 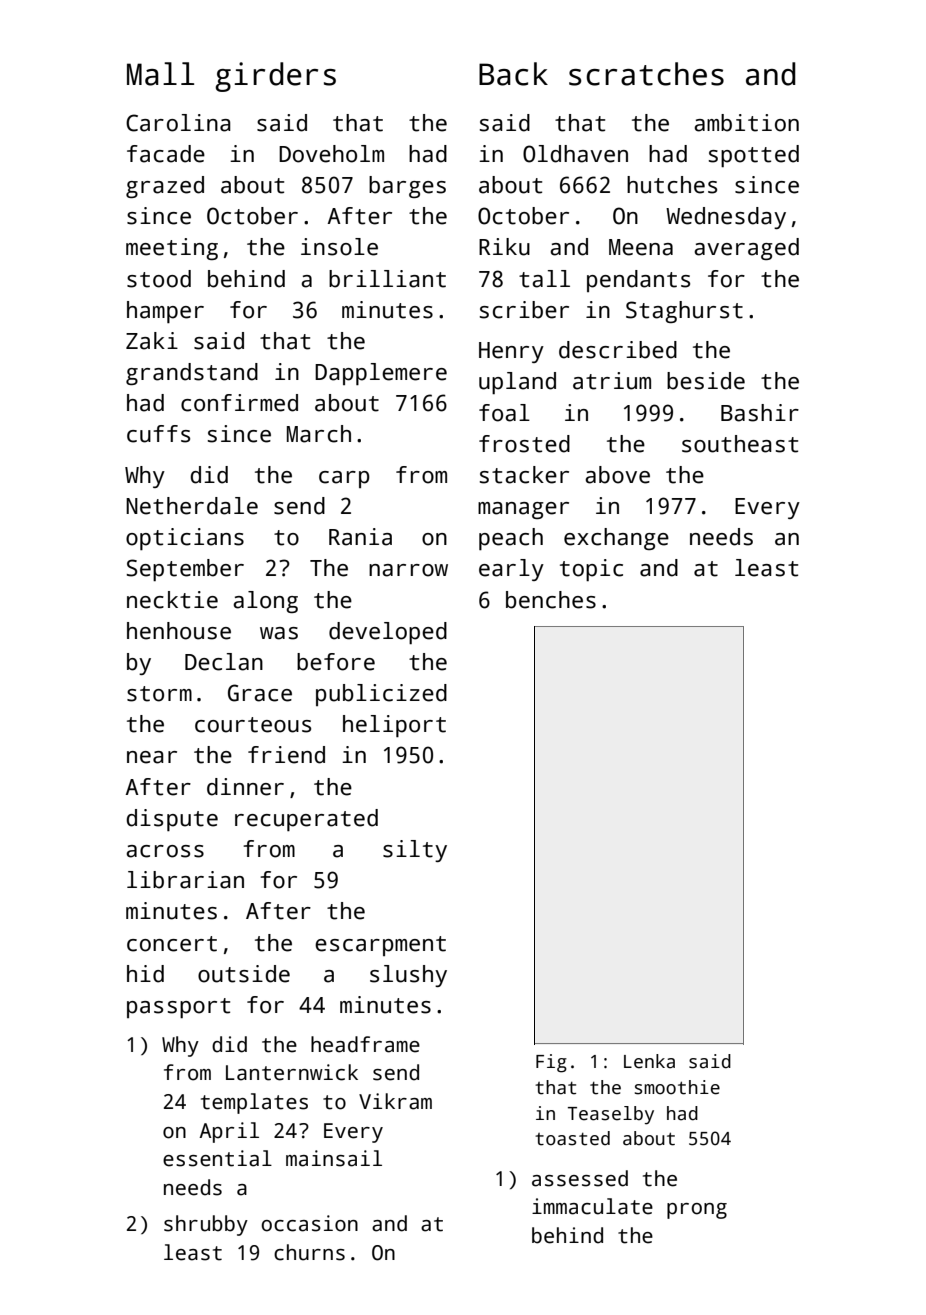 I want to click on Fig, so click(x=551, y=1063).
